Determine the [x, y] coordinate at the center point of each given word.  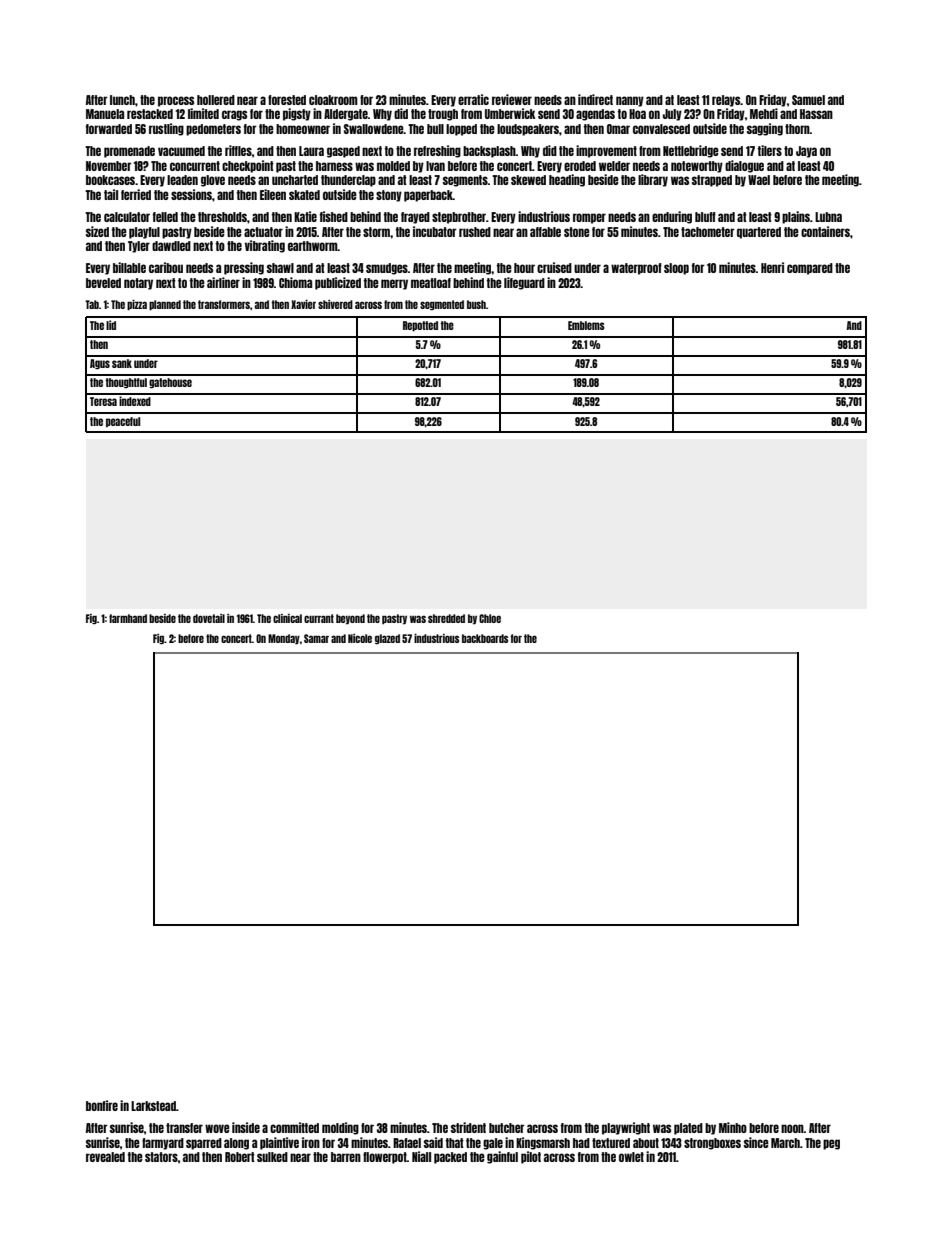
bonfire [102, 1105]
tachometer [708, 232]
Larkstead [153, 1106]
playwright [626, 1128]
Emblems [586, 325]
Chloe [490, 618]
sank [122, 363]
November [109, 166]
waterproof [636, 269]
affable [545, 232]
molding [340, 1128]
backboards [485, 638]
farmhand [128, 618]
